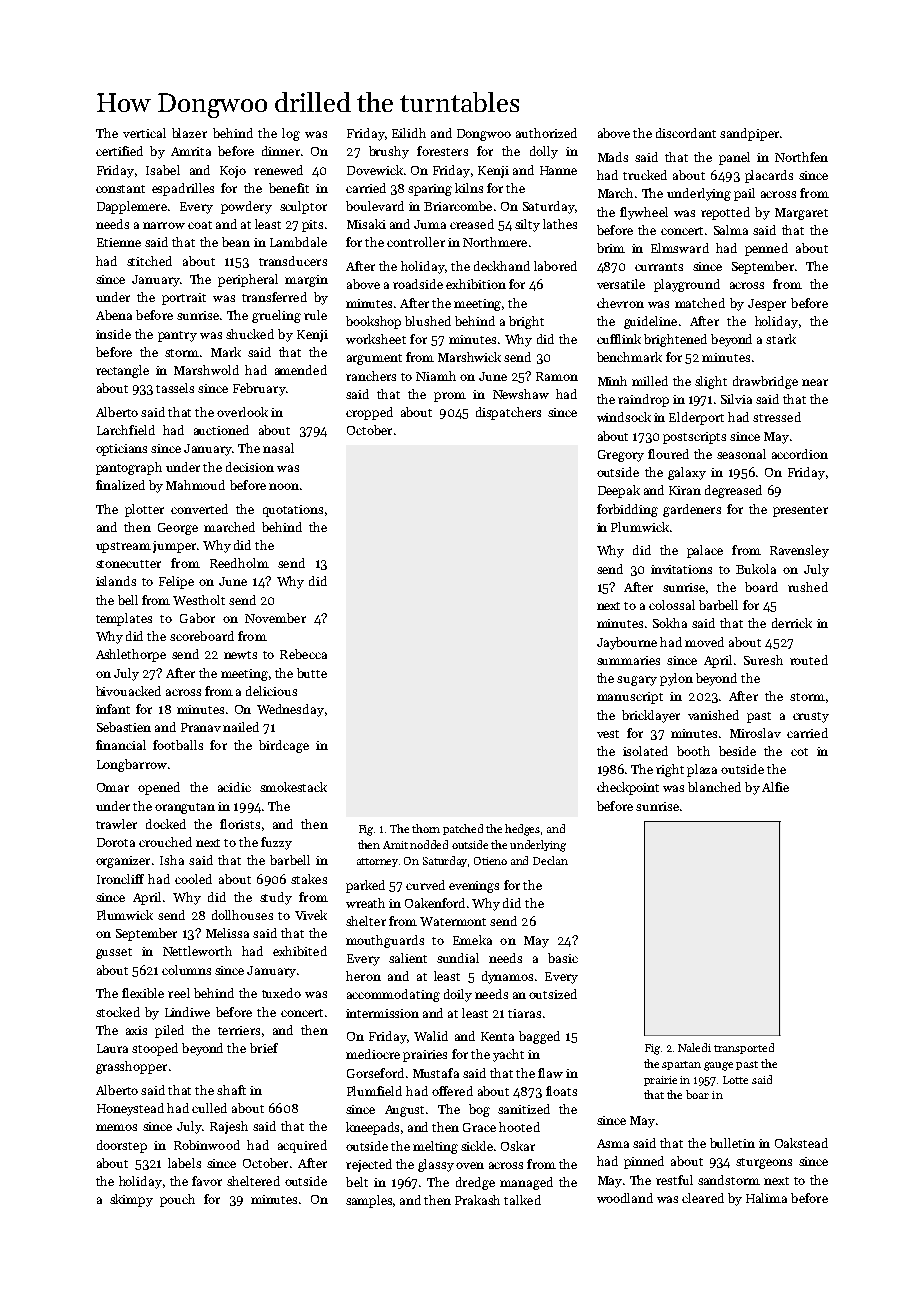 Image resolution: width=924 pixels, height=1308 pixels. What do you see at coordinates (744, 1048) in the page?
I see `transported` at bounding box center [744, 1048].
